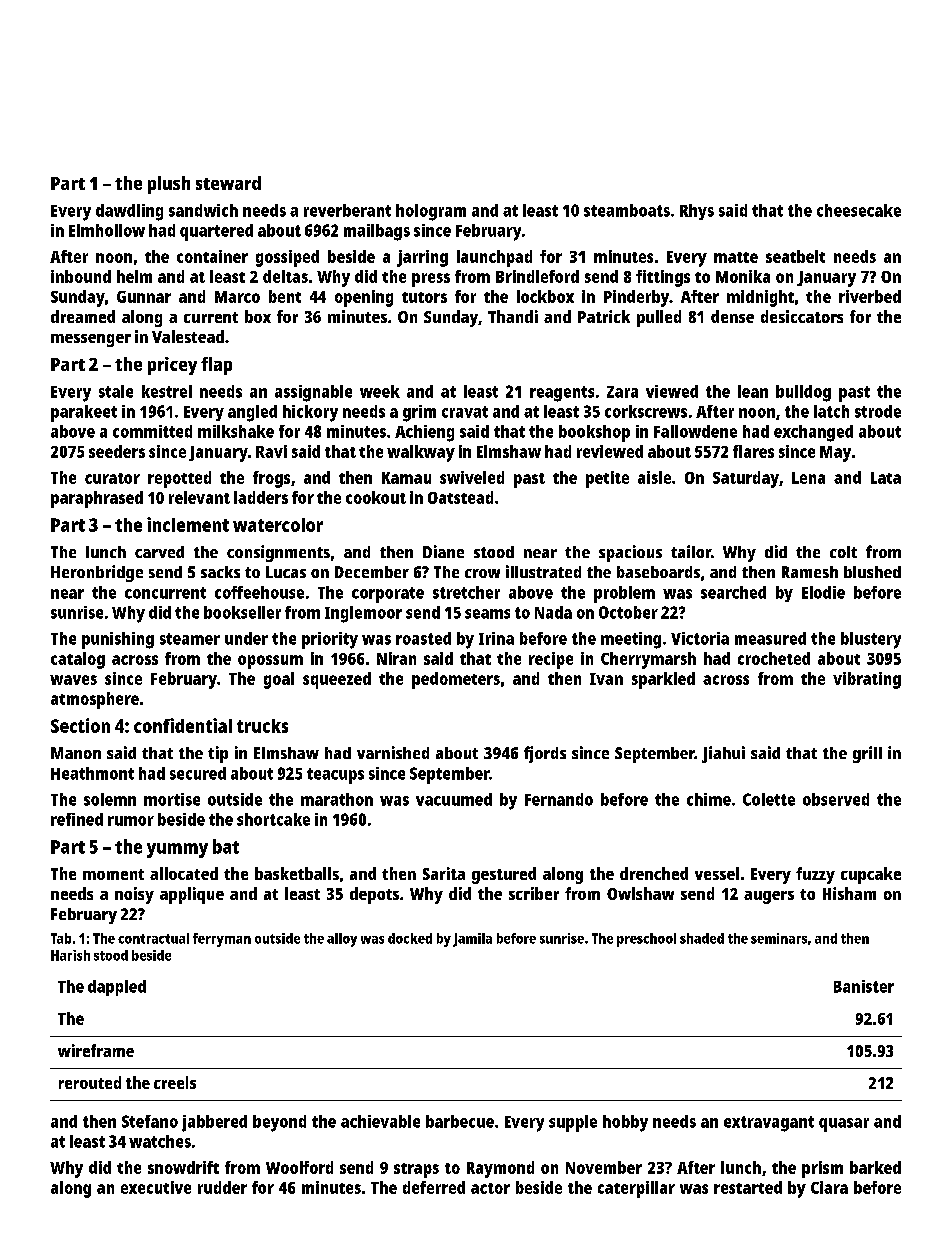  I want to click on blushed, so click(872, 572).
